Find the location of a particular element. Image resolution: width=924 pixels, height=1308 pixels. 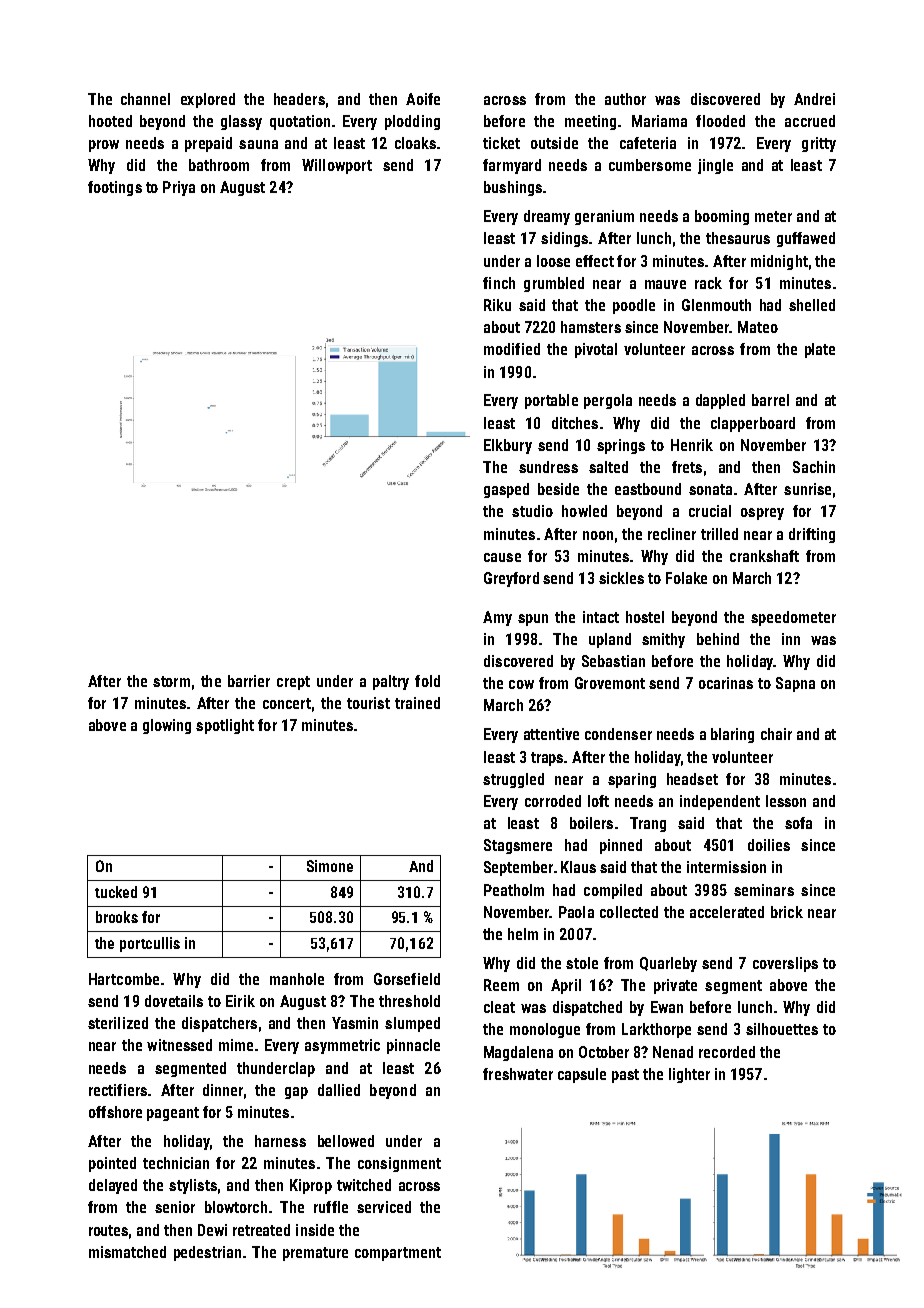

sparing is located at coordinates (632, 780).
